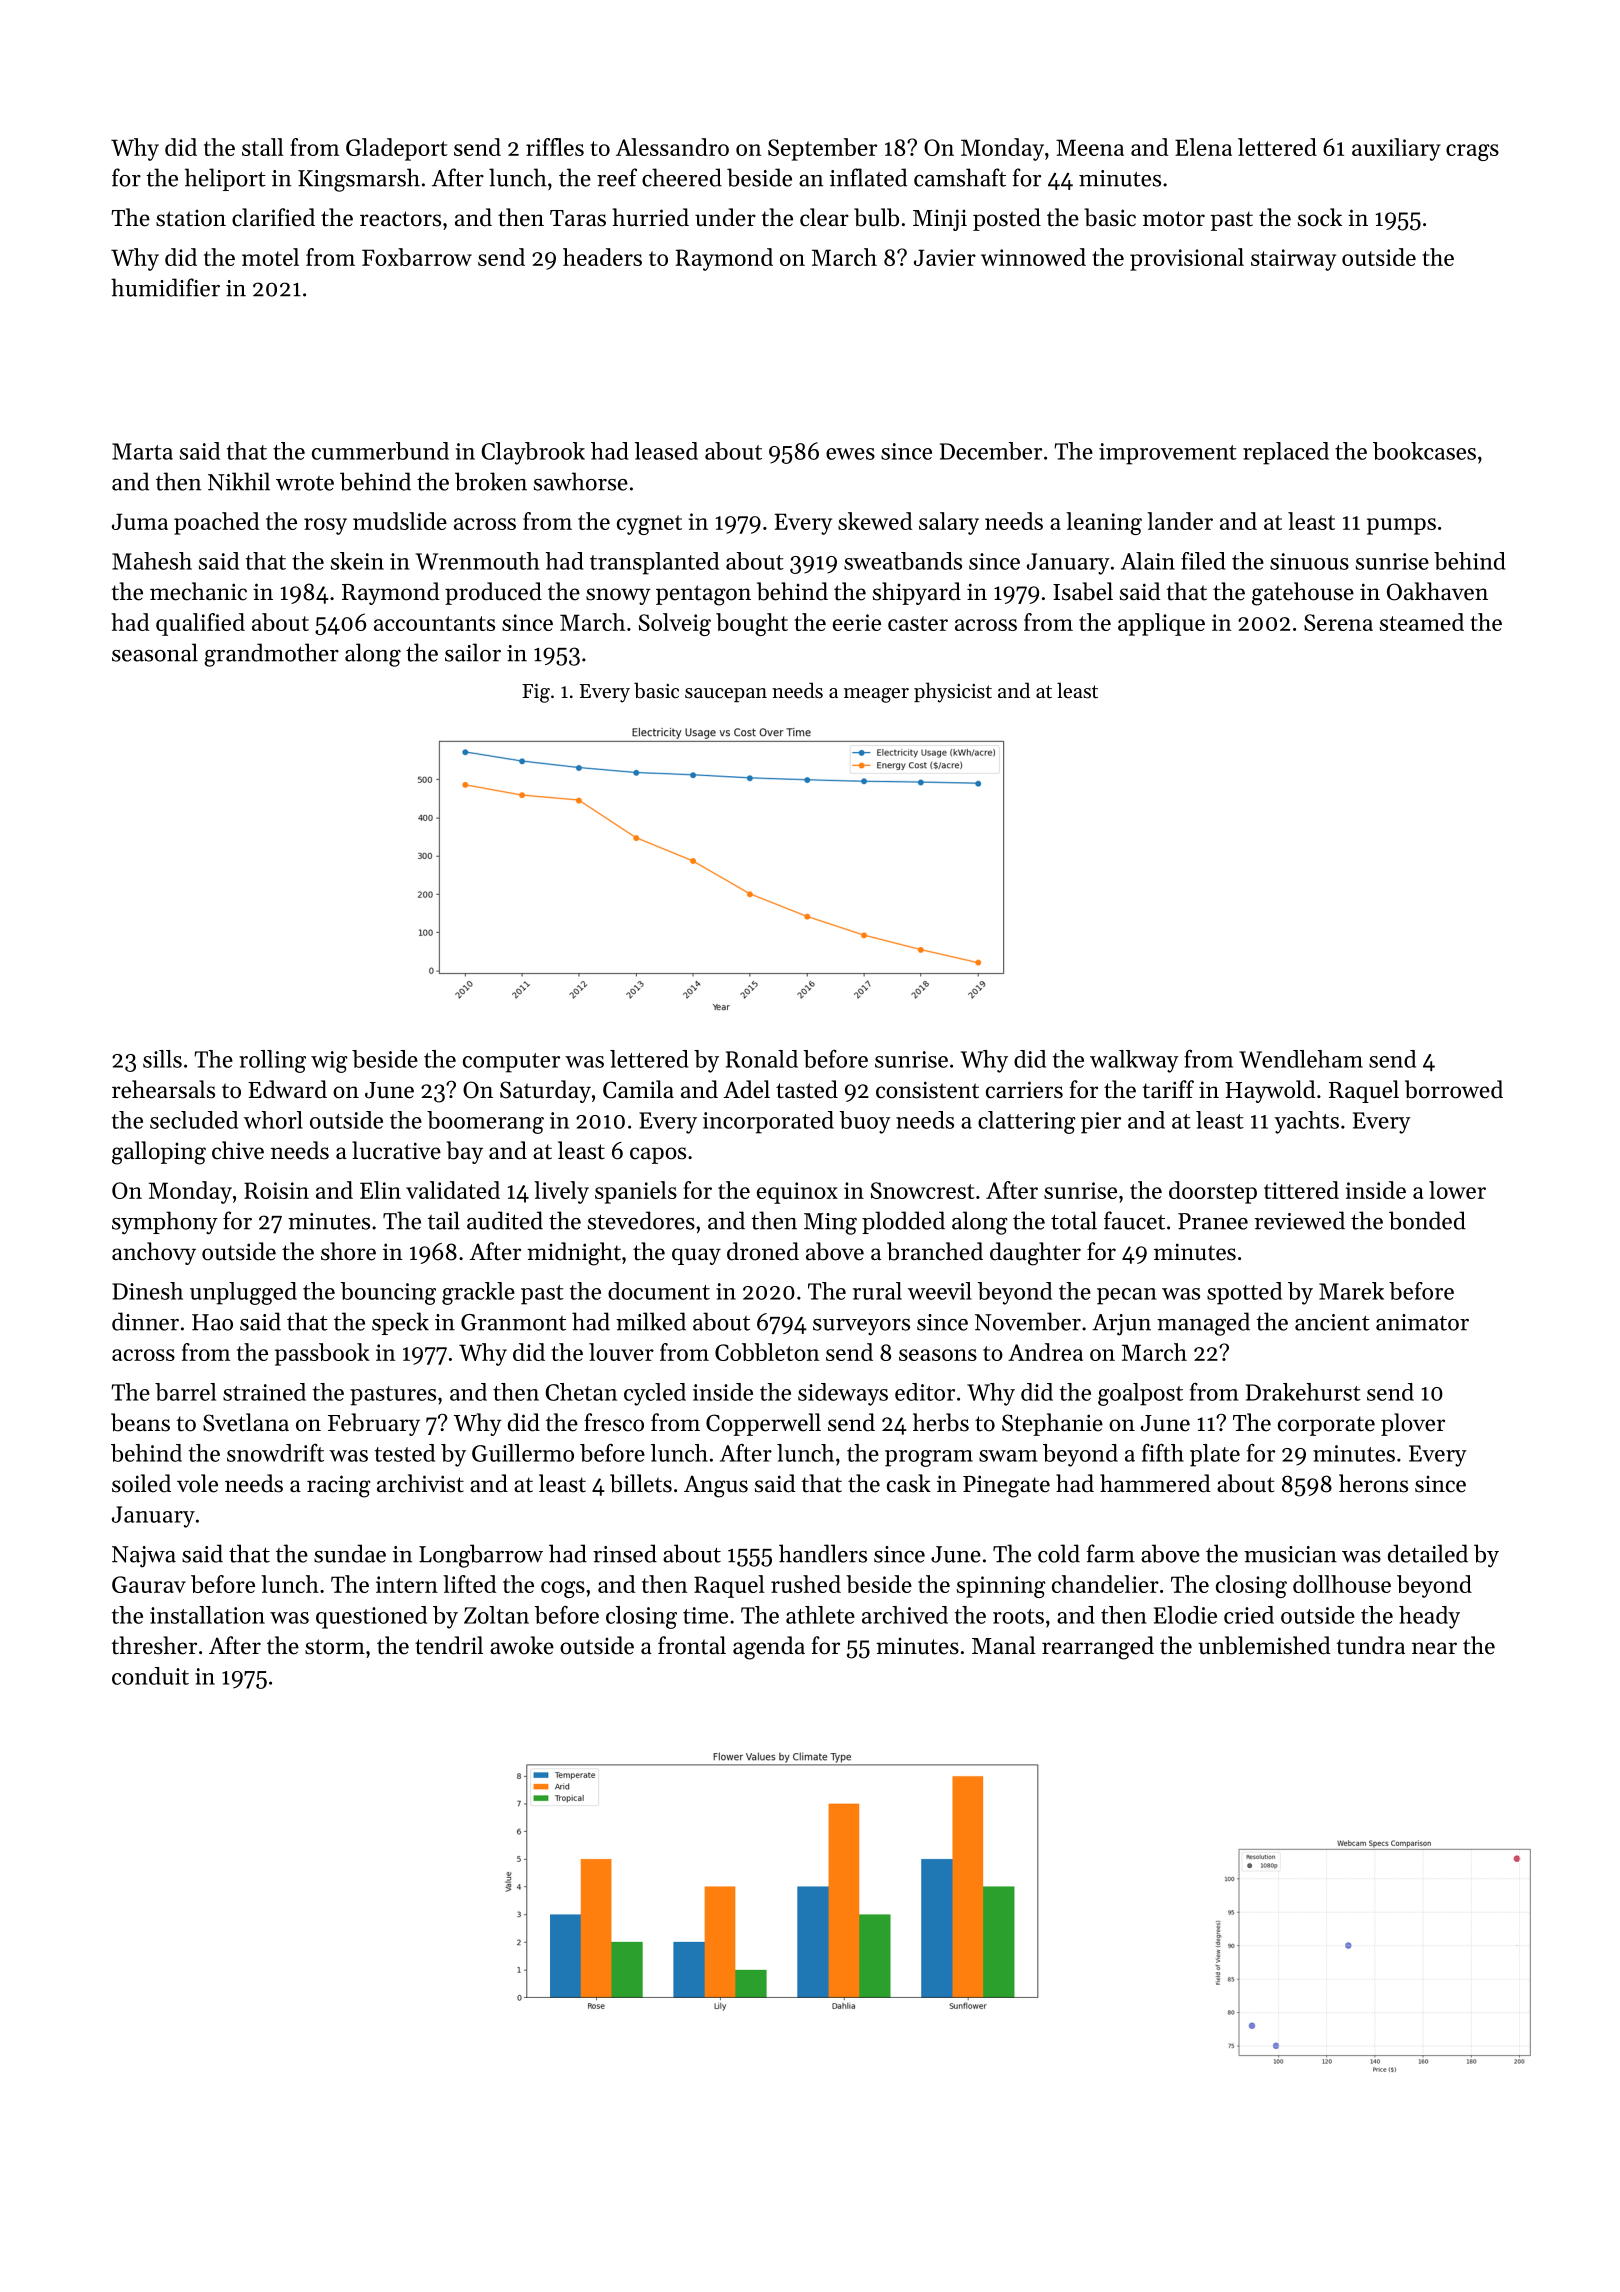  Describe the element at coordinates (666, 451) in the document. I see `leased` at that location.
